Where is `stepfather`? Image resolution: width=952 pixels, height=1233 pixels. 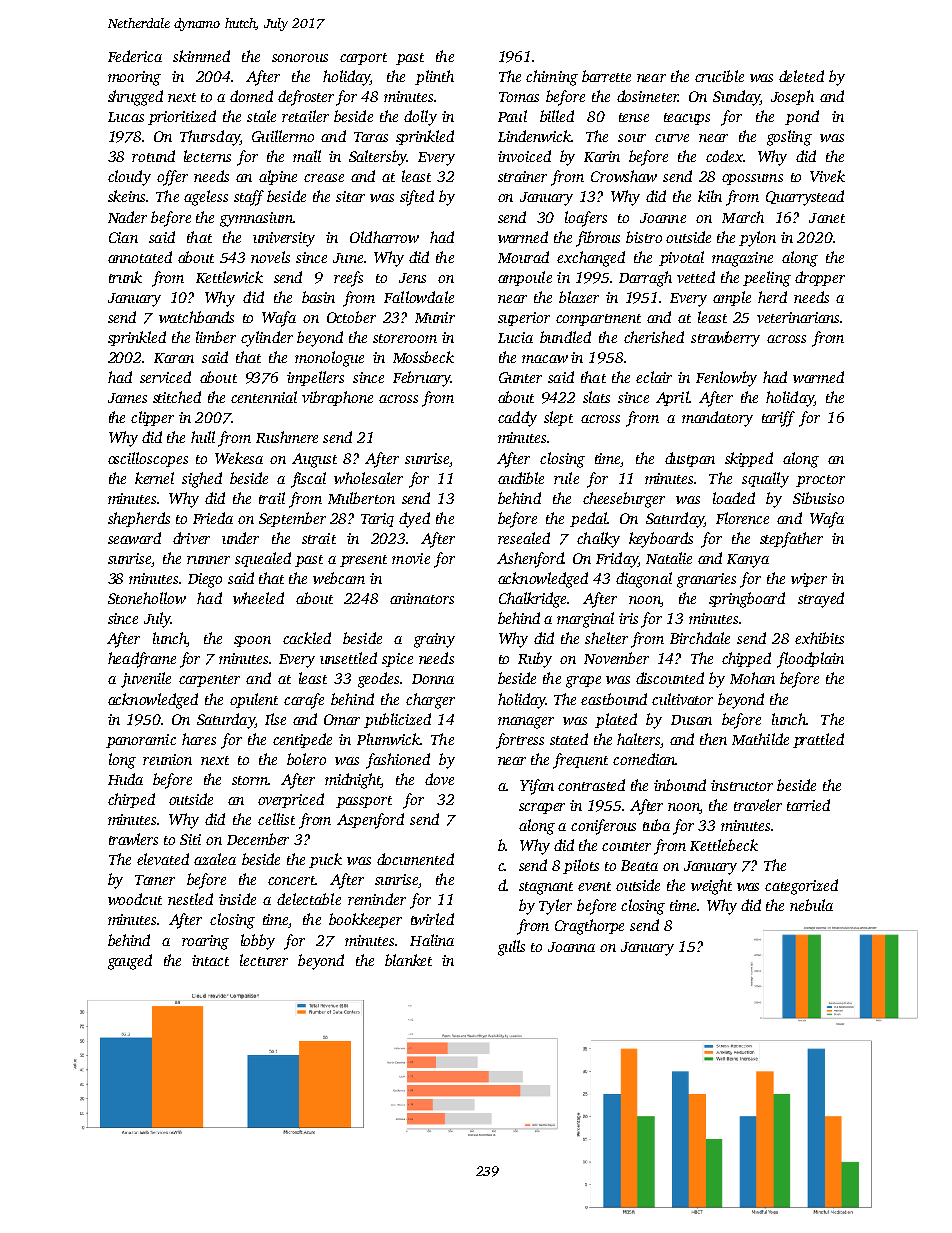
stepfather is located at coordinates (791, 540).
